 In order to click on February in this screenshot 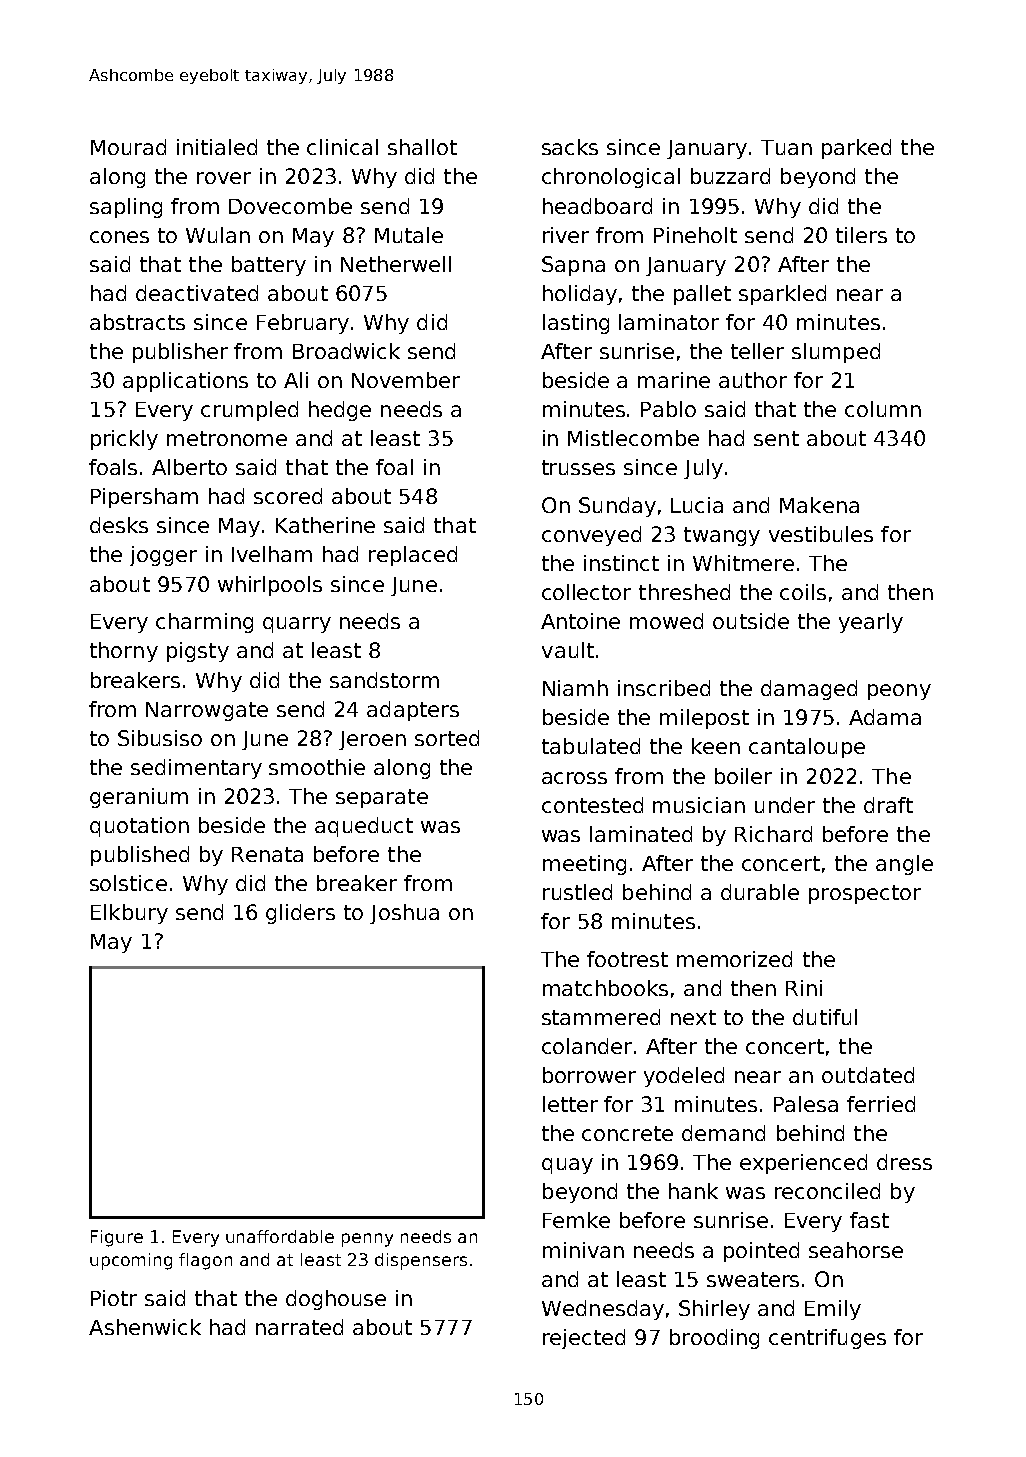, I will do `click(303, 324)`.
